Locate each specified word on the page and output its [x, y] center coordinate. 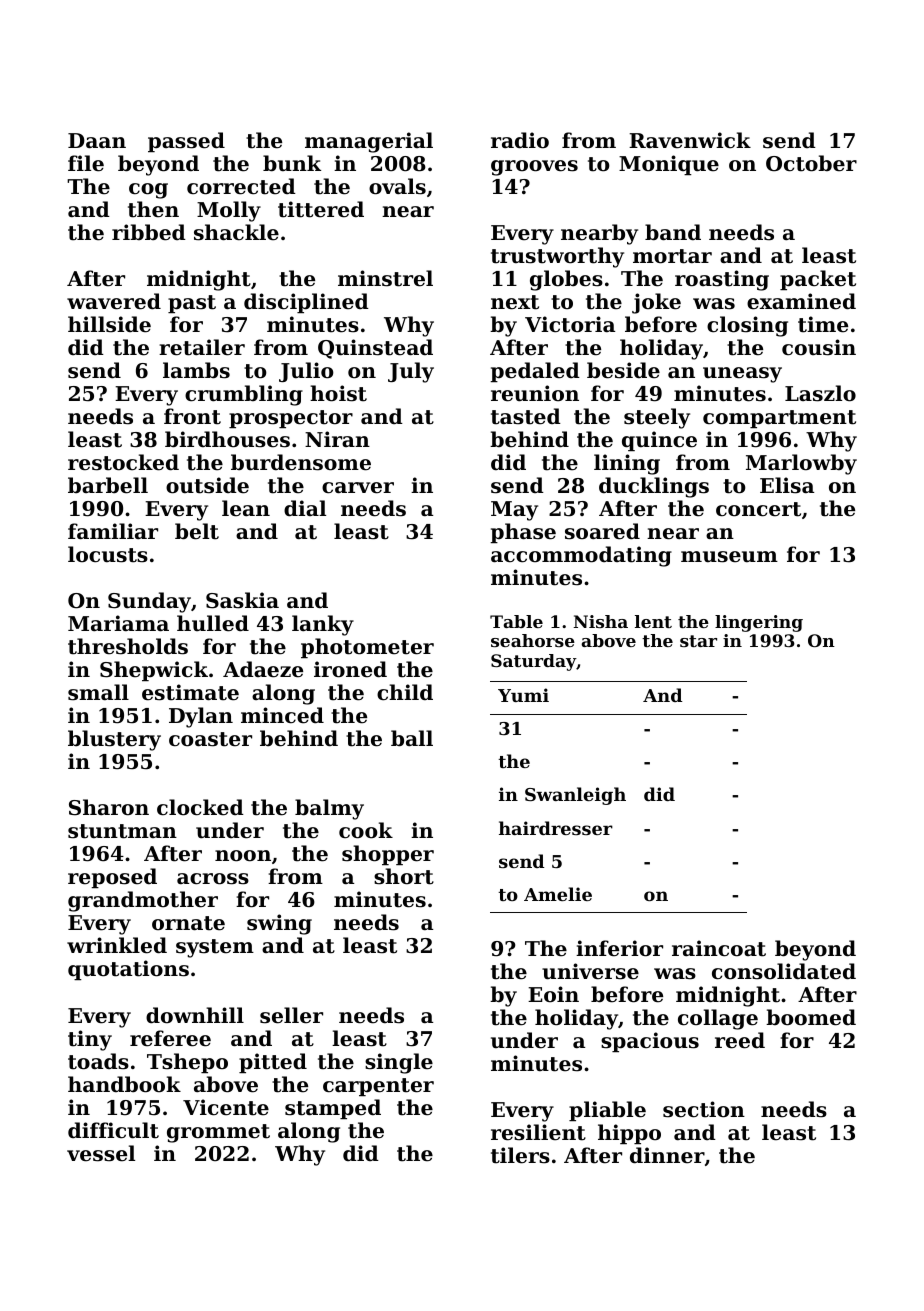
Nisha [600, 621]
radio [520, 140]
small [98, 692]
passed [186, 142]
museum [729, 557]
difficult [113, 1130]
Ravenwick [690, 140]
